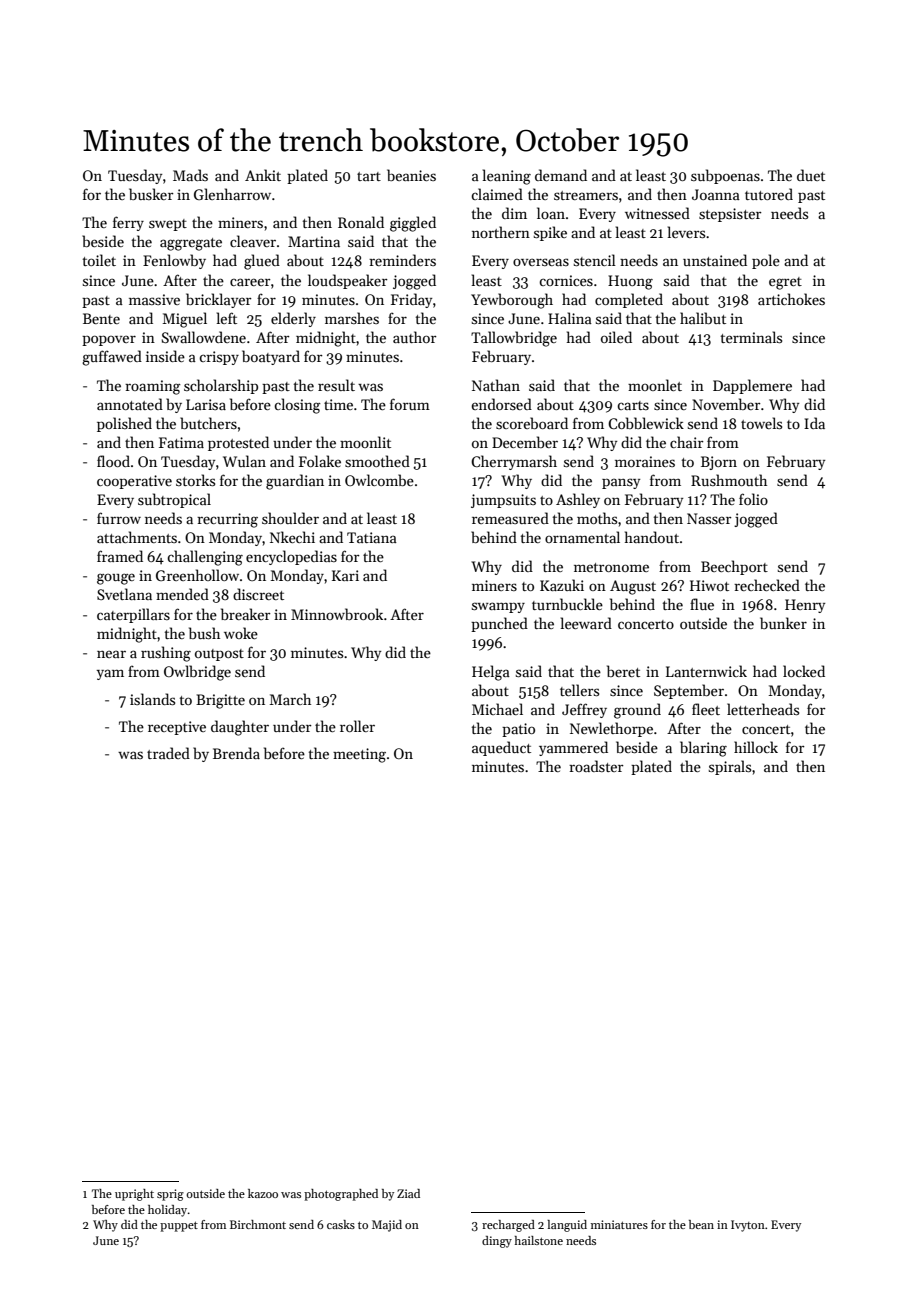 Image resolution: width=908 pixels, height=1316 pixels. What do you see at coordinates (197, 575) in the screenshot?
I see `Greenhollow` at bounding box center [197, 575].
